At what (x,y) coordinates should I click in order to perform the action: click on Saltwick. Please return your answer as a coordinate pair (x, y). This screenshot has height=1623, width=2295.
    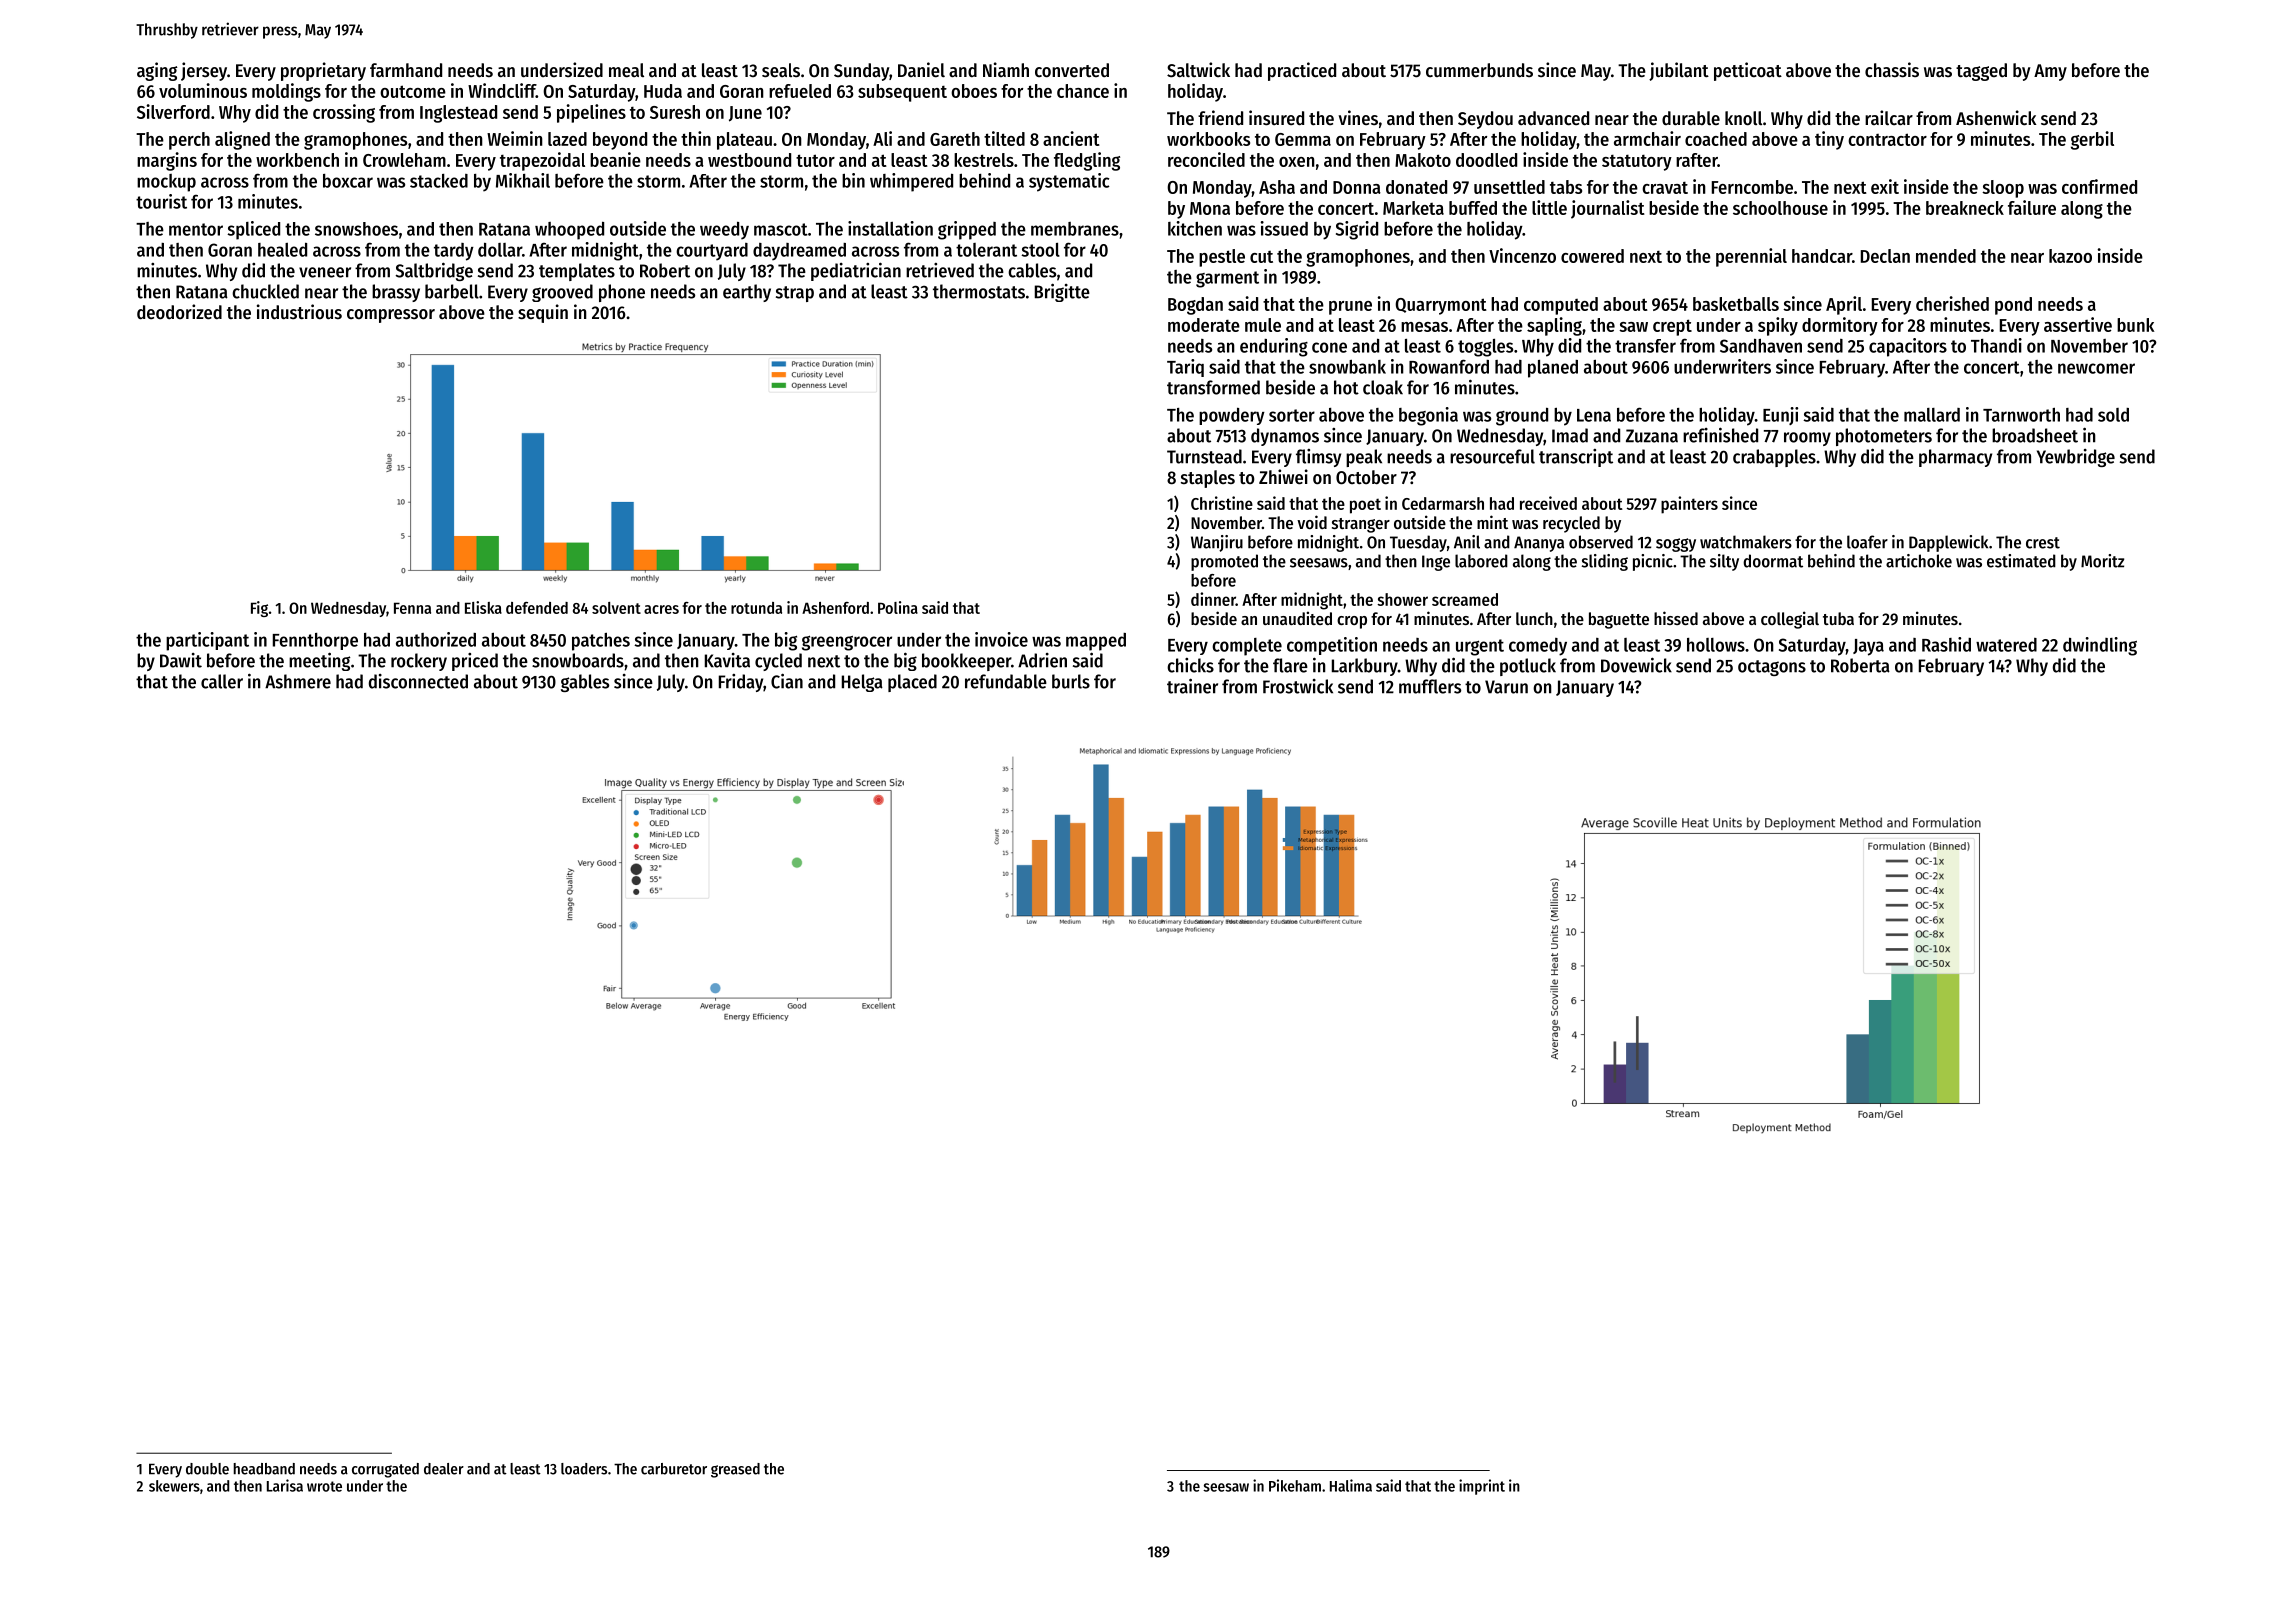
    Looking at the image, I should click on (1198, 70).
